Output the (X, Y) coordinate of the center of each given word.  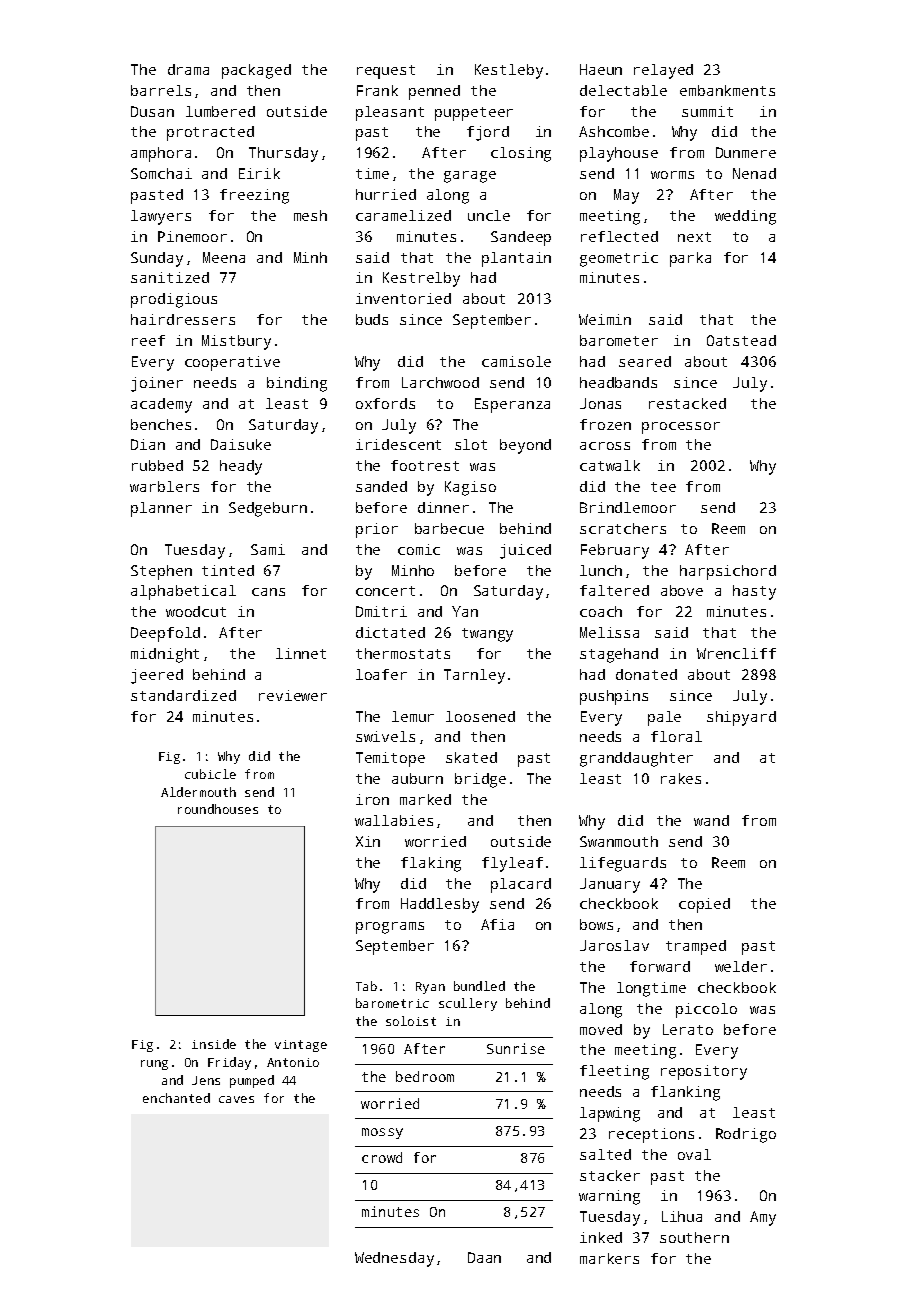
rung (154, 1065)
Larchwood (440, 382)
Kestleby (509, 71)
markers (609, 1258)
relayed (663, 71)
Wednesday (394, 1259)
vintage (301, 1046)
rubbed (157, 465)
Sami (268, 549)
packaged (256, 71)
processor (681, 428)
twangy (487, 635)
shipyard (741, 718)
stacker (610, 1175)
